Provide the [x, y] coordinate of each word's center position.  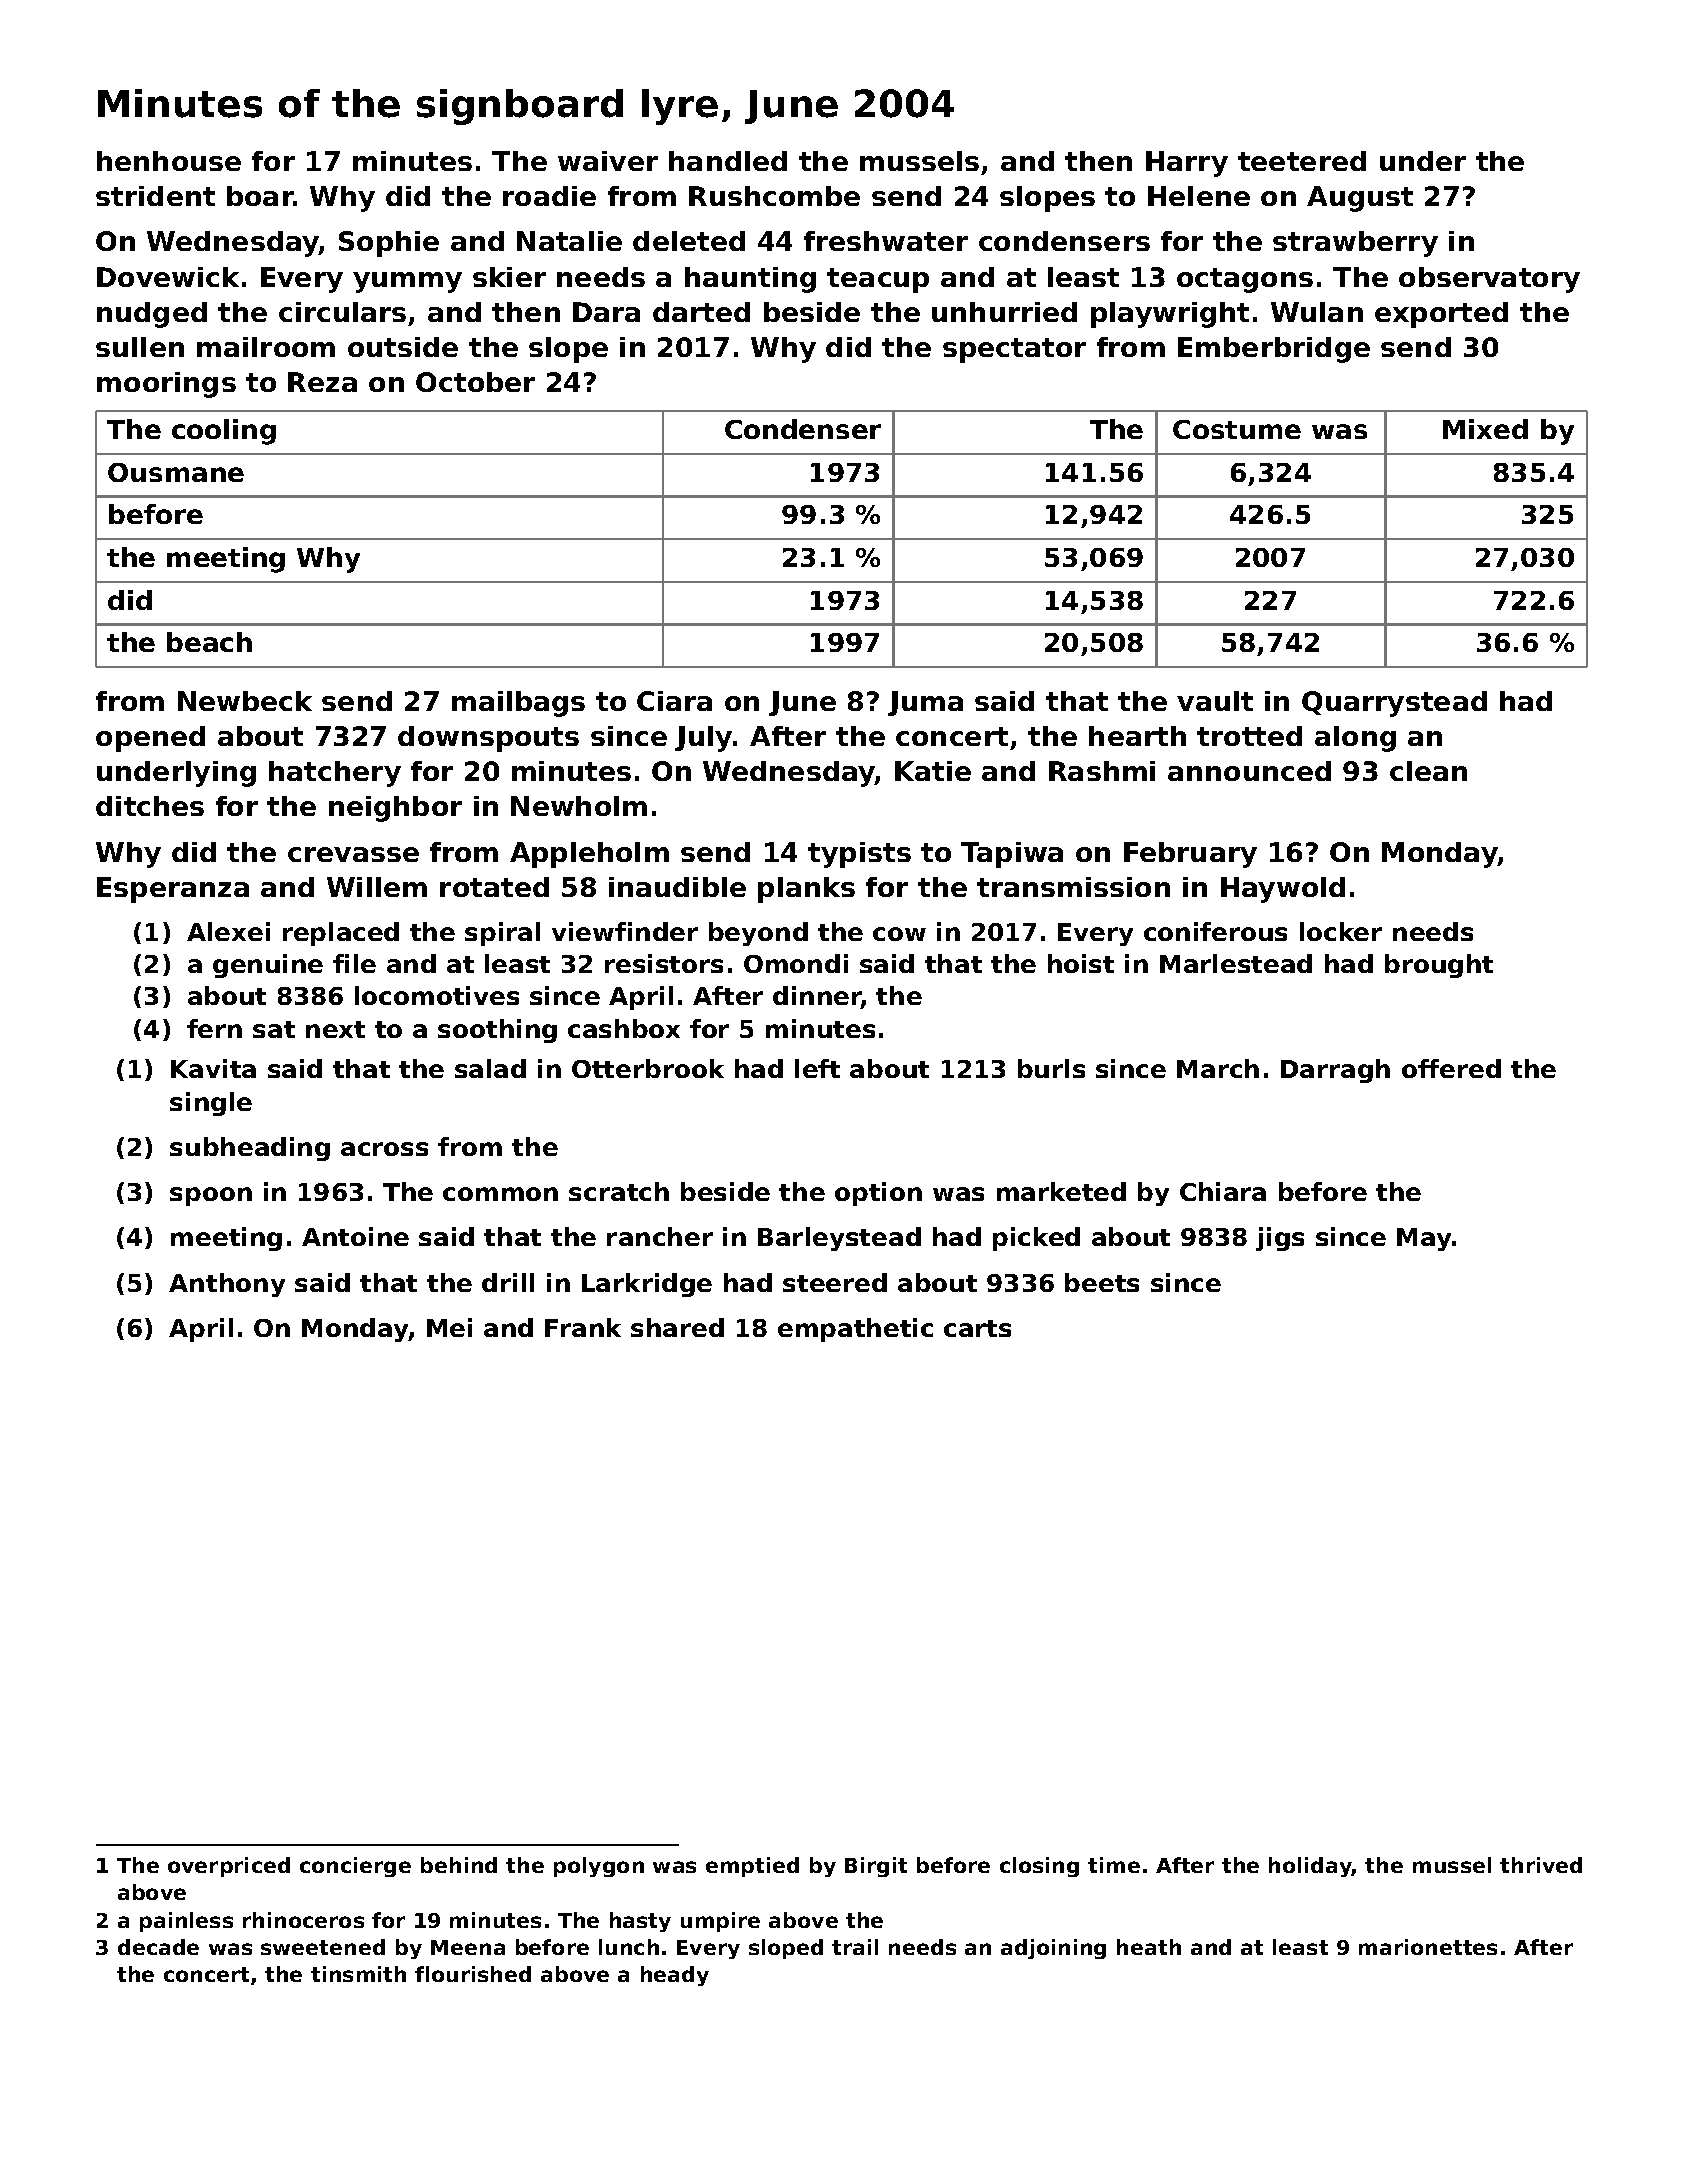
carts [977, 1328]
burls [1051, 1068]
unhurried [1004, 312]
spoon [211, 1196]
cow [899, 934]
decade [158, 1947]
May [1424, 1239]
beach [209, 642]
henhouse [169, 161]
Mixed [1485, 429]
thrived [1541, 1865]
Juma [925, 703]
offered [1451, 1068]
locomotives [437, 995]
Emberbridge [1274, 350]
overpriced [229, 1867]
